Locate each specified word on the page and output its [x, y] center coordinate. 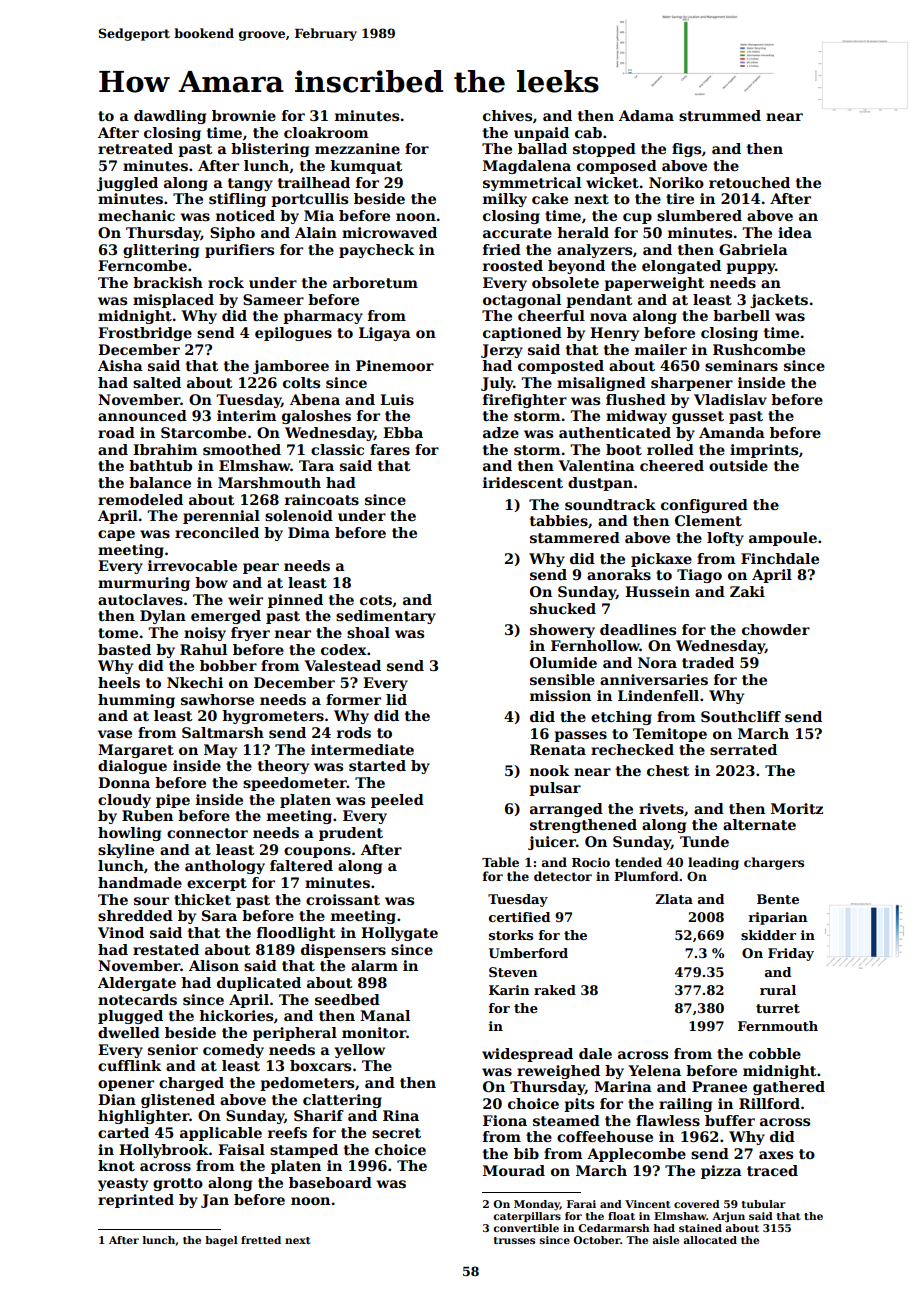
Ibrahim [165, 449]
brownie [244, 115]
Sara [219, 915]
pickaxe [661, 560]
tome [118, 633]
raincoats [322, 499]
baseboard [330, 1182]
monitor [374, 1032]
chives [507, 115]
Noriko [676, 182]
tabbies [559, 520]
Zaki [747, 591]
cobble [775, 1053]
